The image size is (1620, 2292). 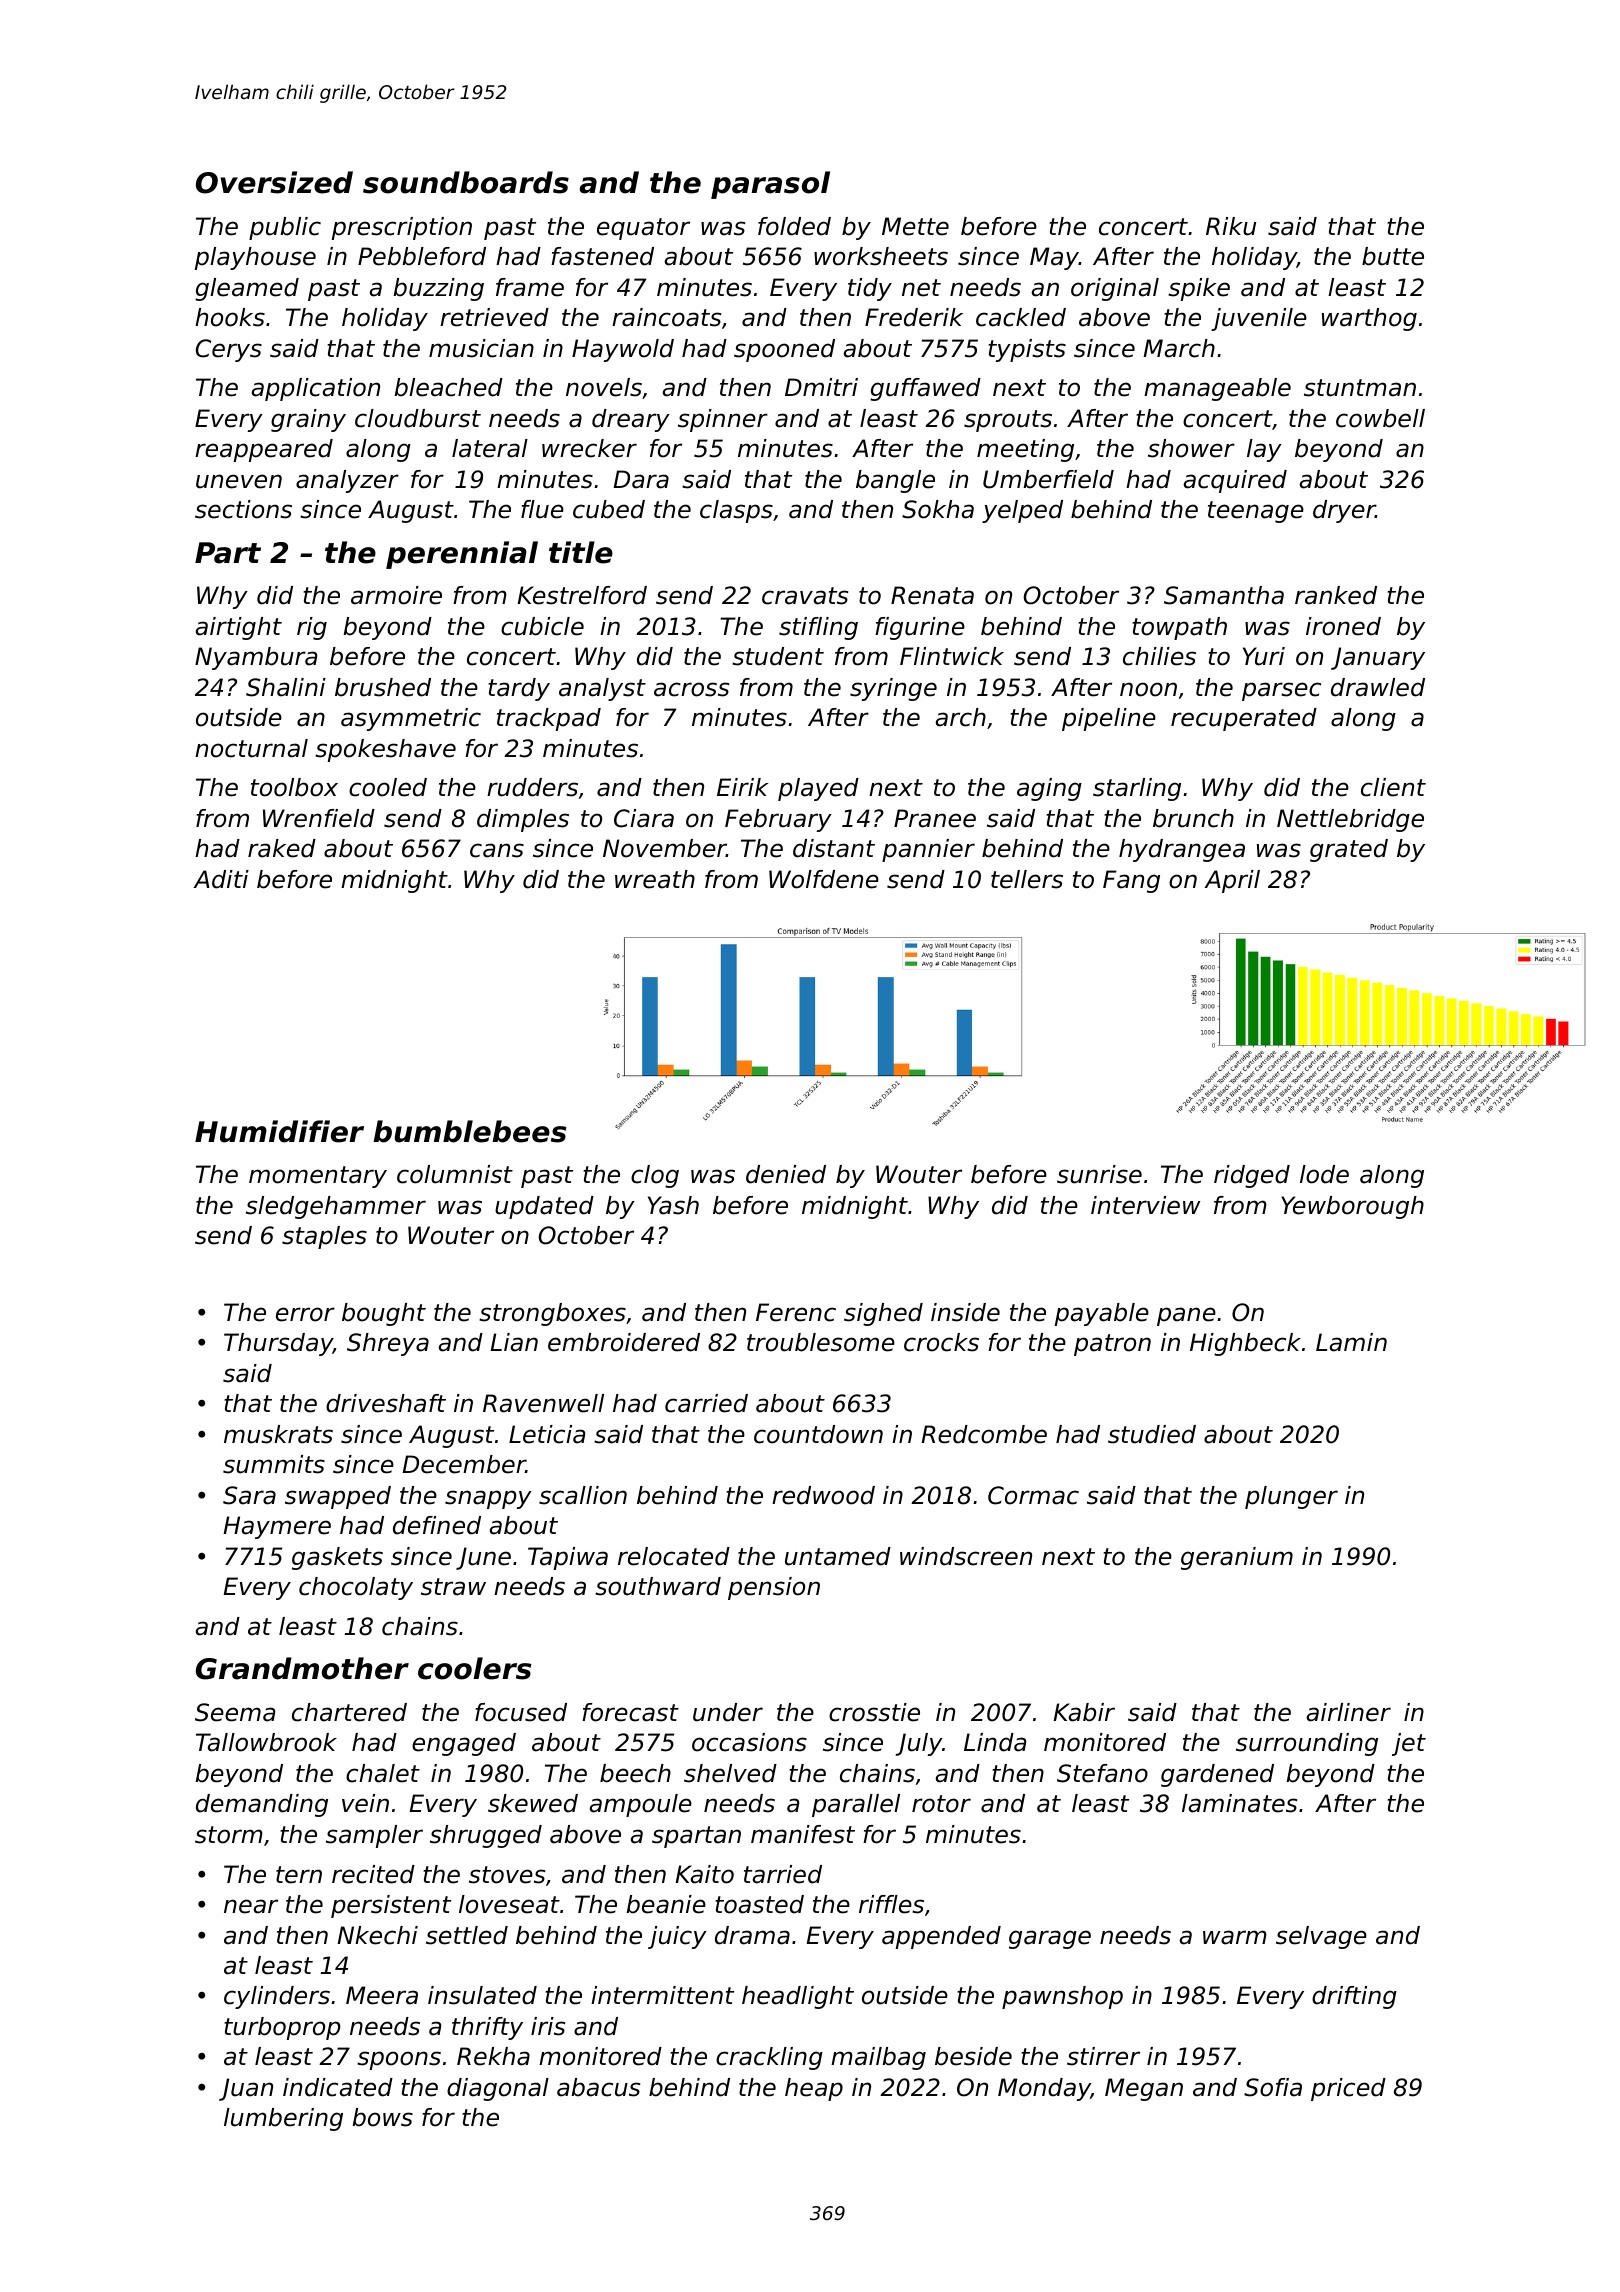 I want to click on Sofia, so click(x=1273, y=2087).
